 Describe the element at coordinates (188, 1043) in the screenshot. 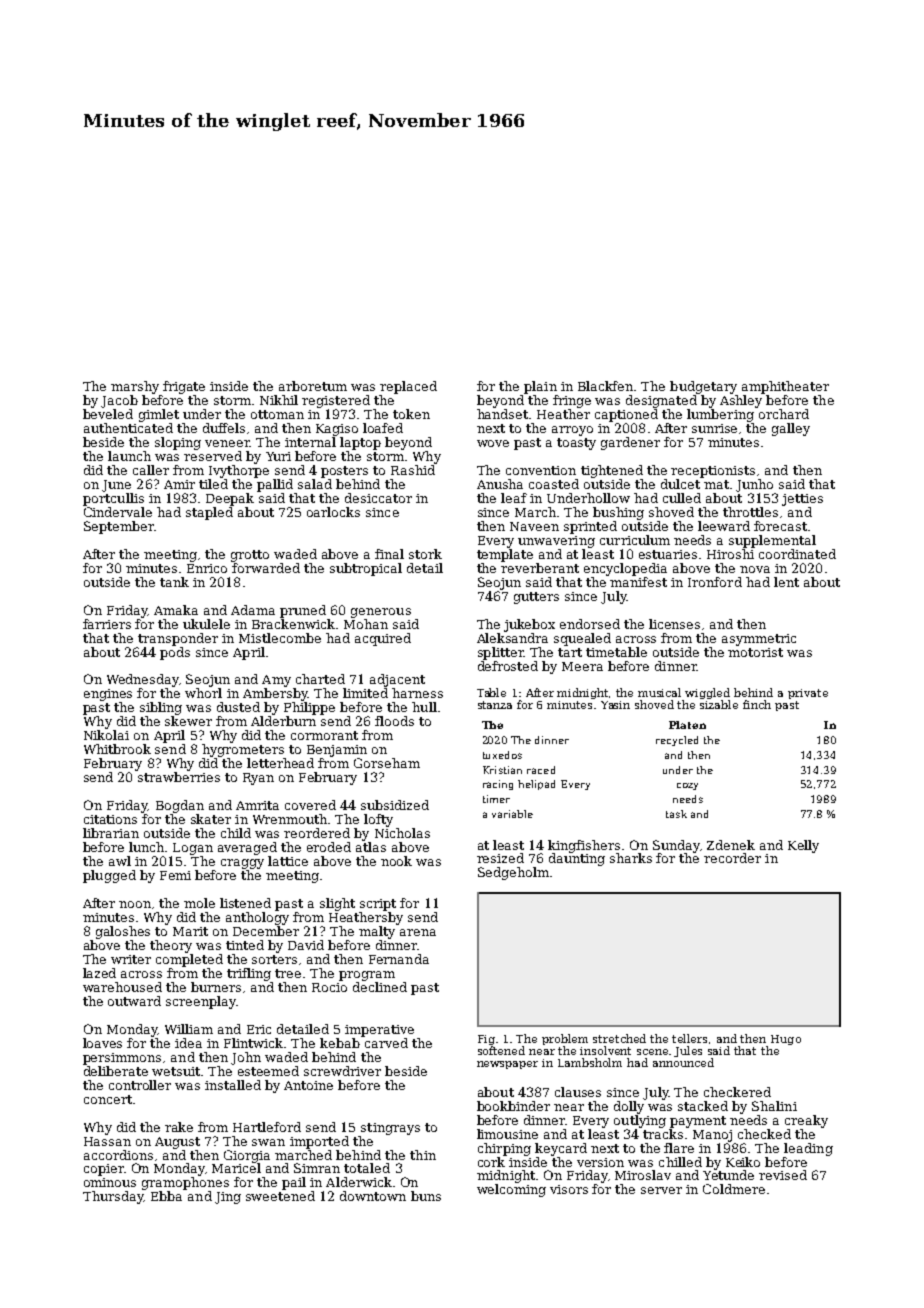

I see `idea` at that location.
